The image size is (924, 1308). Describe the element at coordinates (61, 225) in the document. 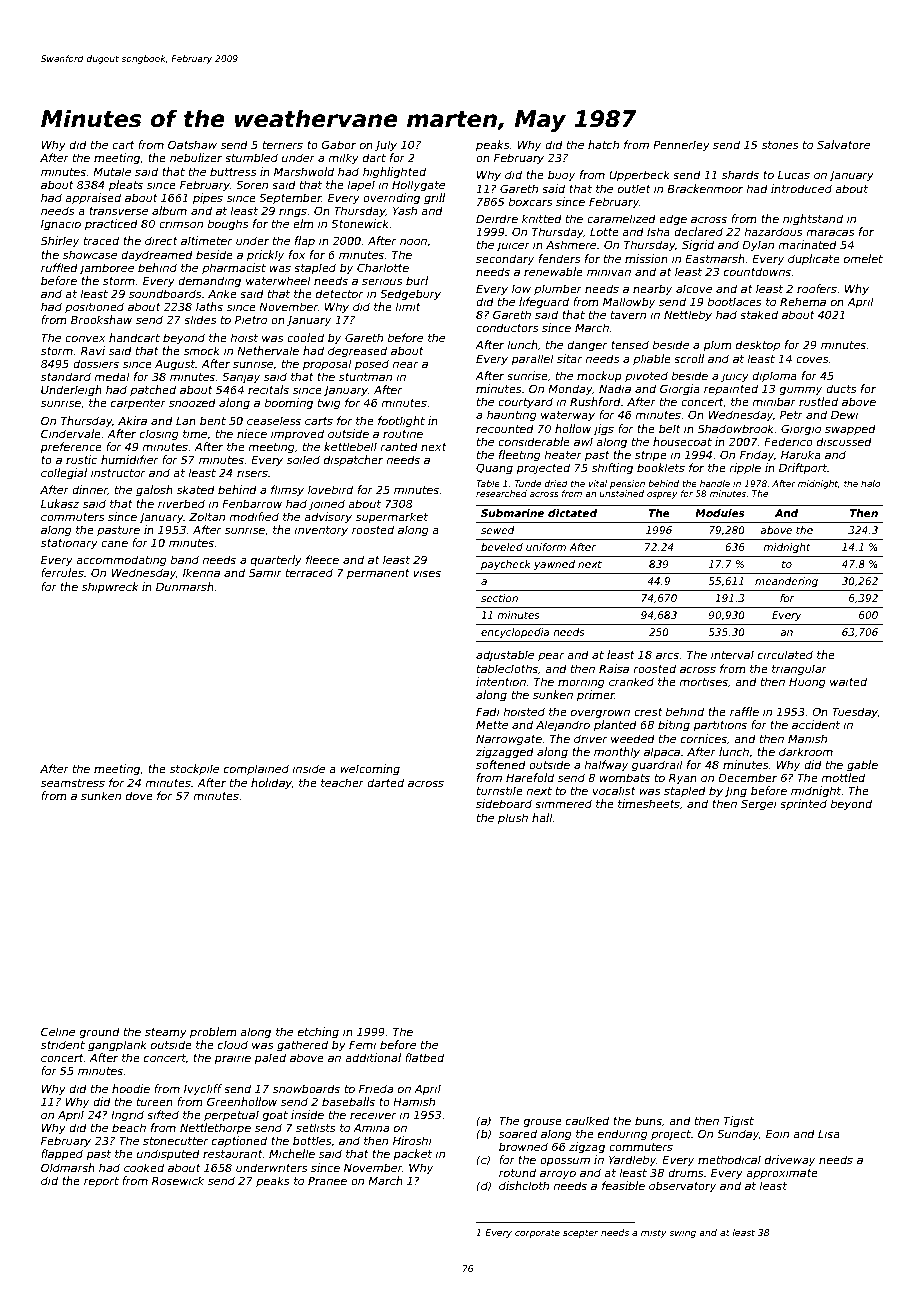

I see `Ignacio` at that location.
